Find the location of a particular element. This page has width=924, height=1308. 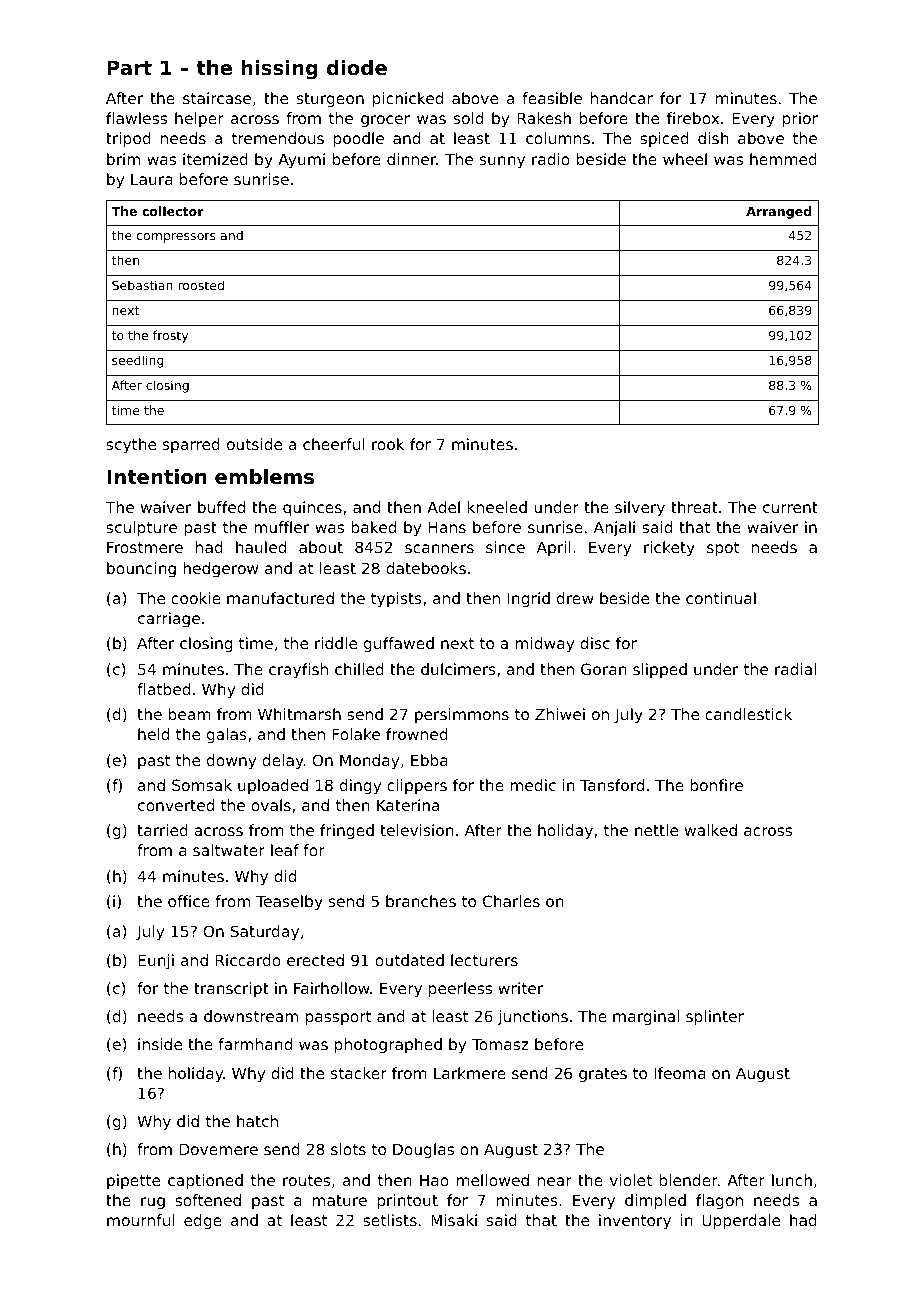

clippers is located at coordinates (417, 786).
